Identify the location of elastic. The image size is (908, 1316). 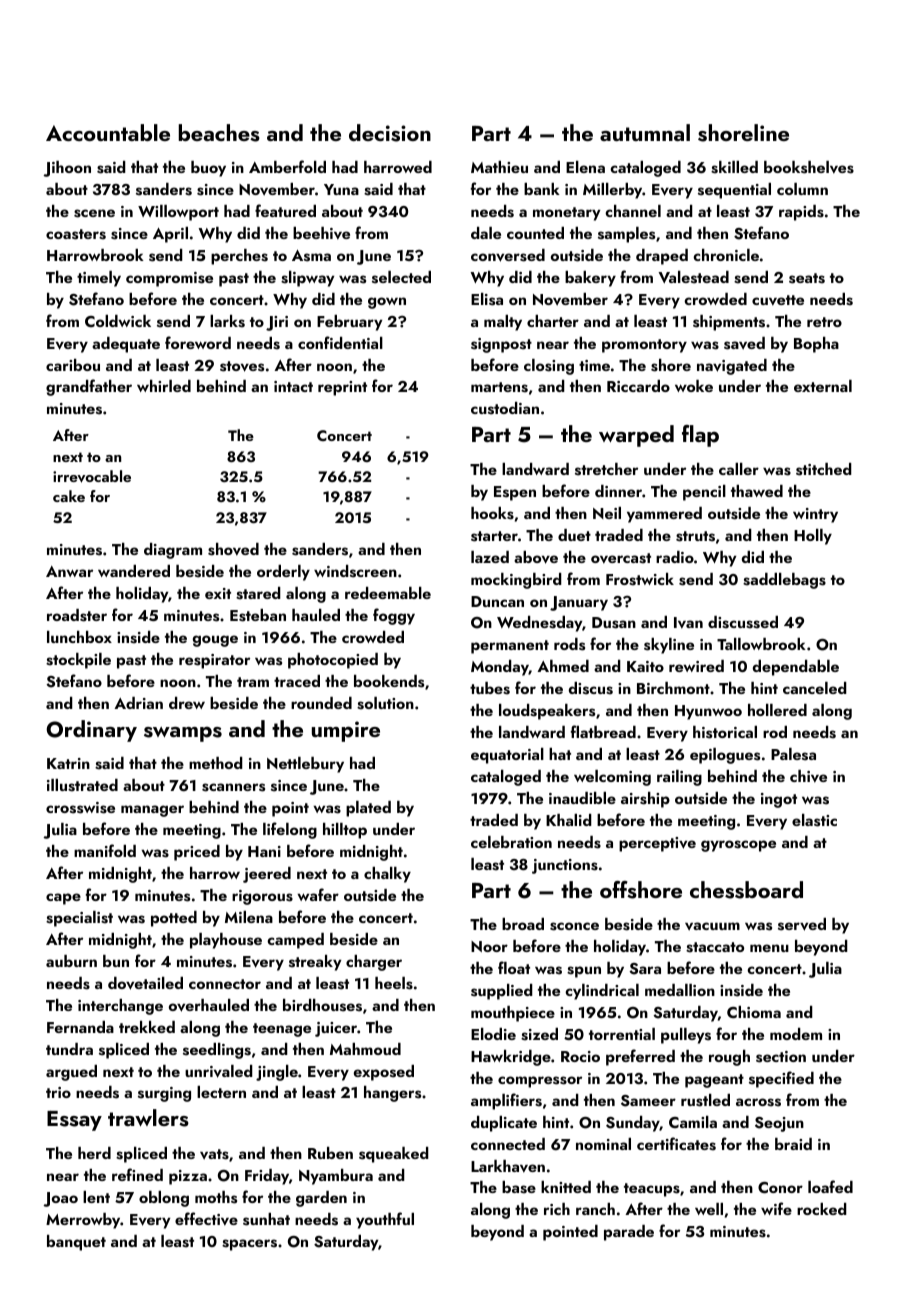
(814, 820).
